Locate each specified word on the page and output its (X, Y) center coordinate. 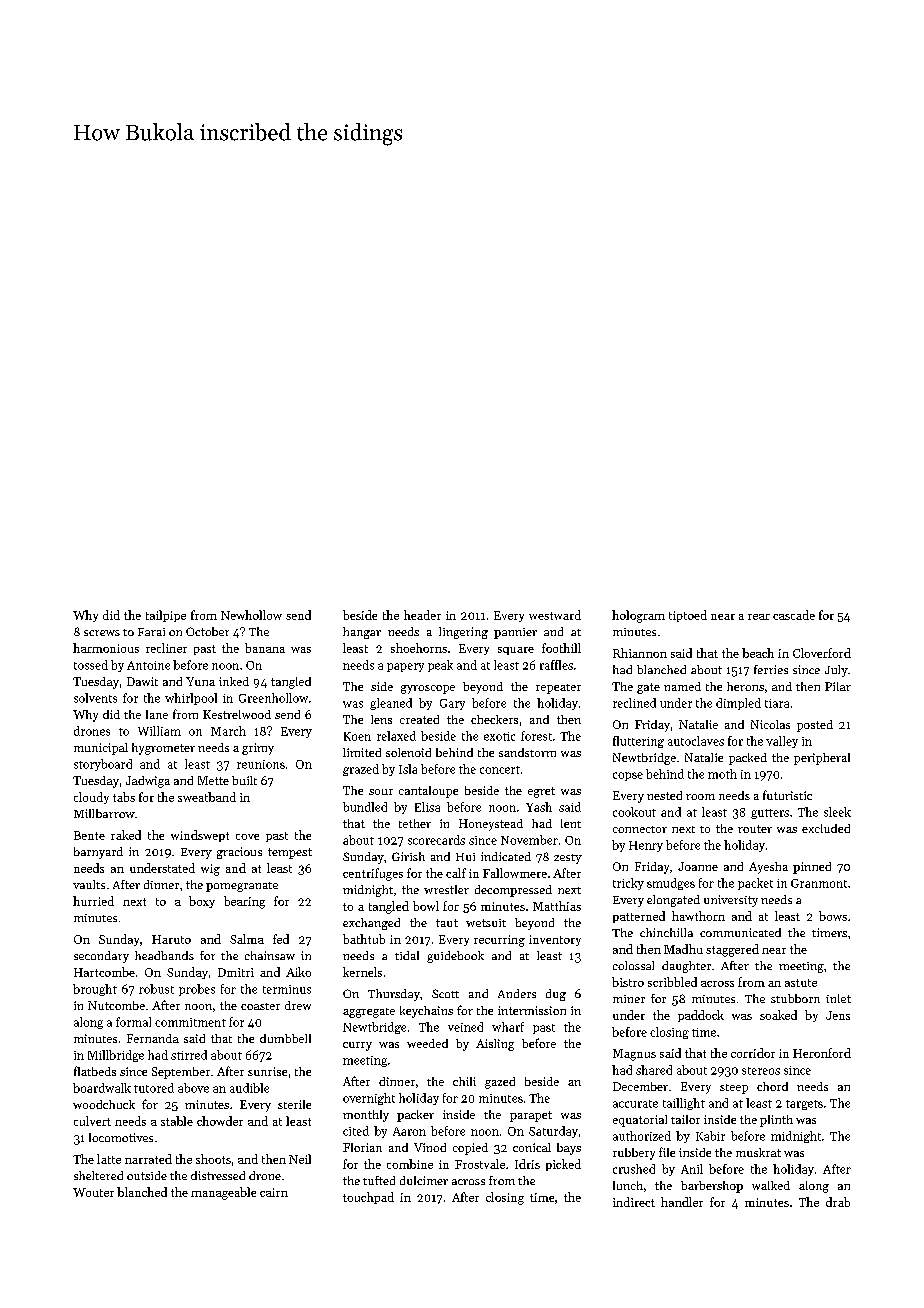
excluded (826, 828)
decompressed (513, 891)
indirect (634, 1202)
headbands (164, 955)
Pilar (838, 686)
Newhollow (251, 615)
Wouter (93, 1192)
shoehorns (419, 648)
